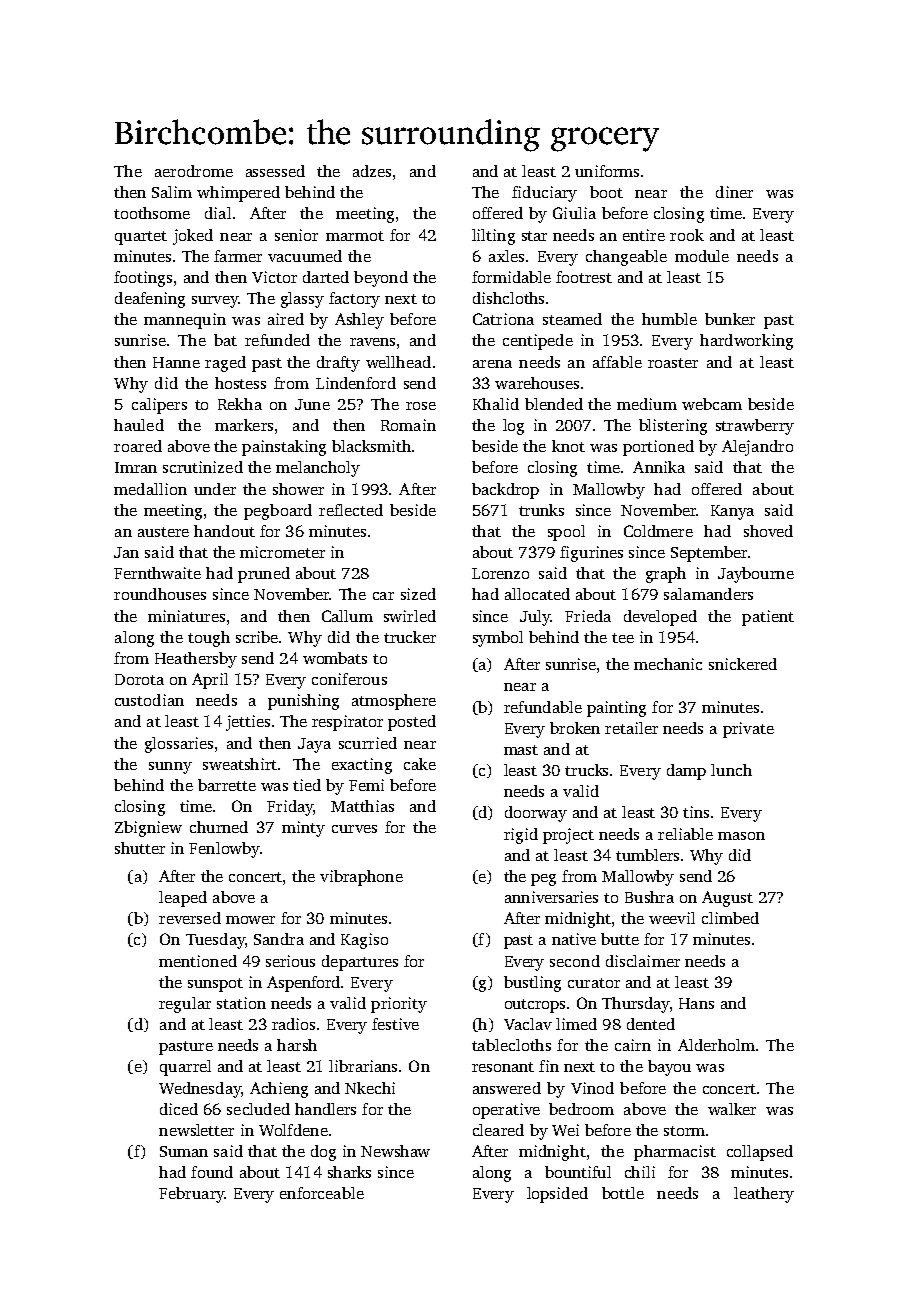  What do you see at coordinates (152, 213) in the page?
I see `toothsome` at bounding box center [152, 213].
